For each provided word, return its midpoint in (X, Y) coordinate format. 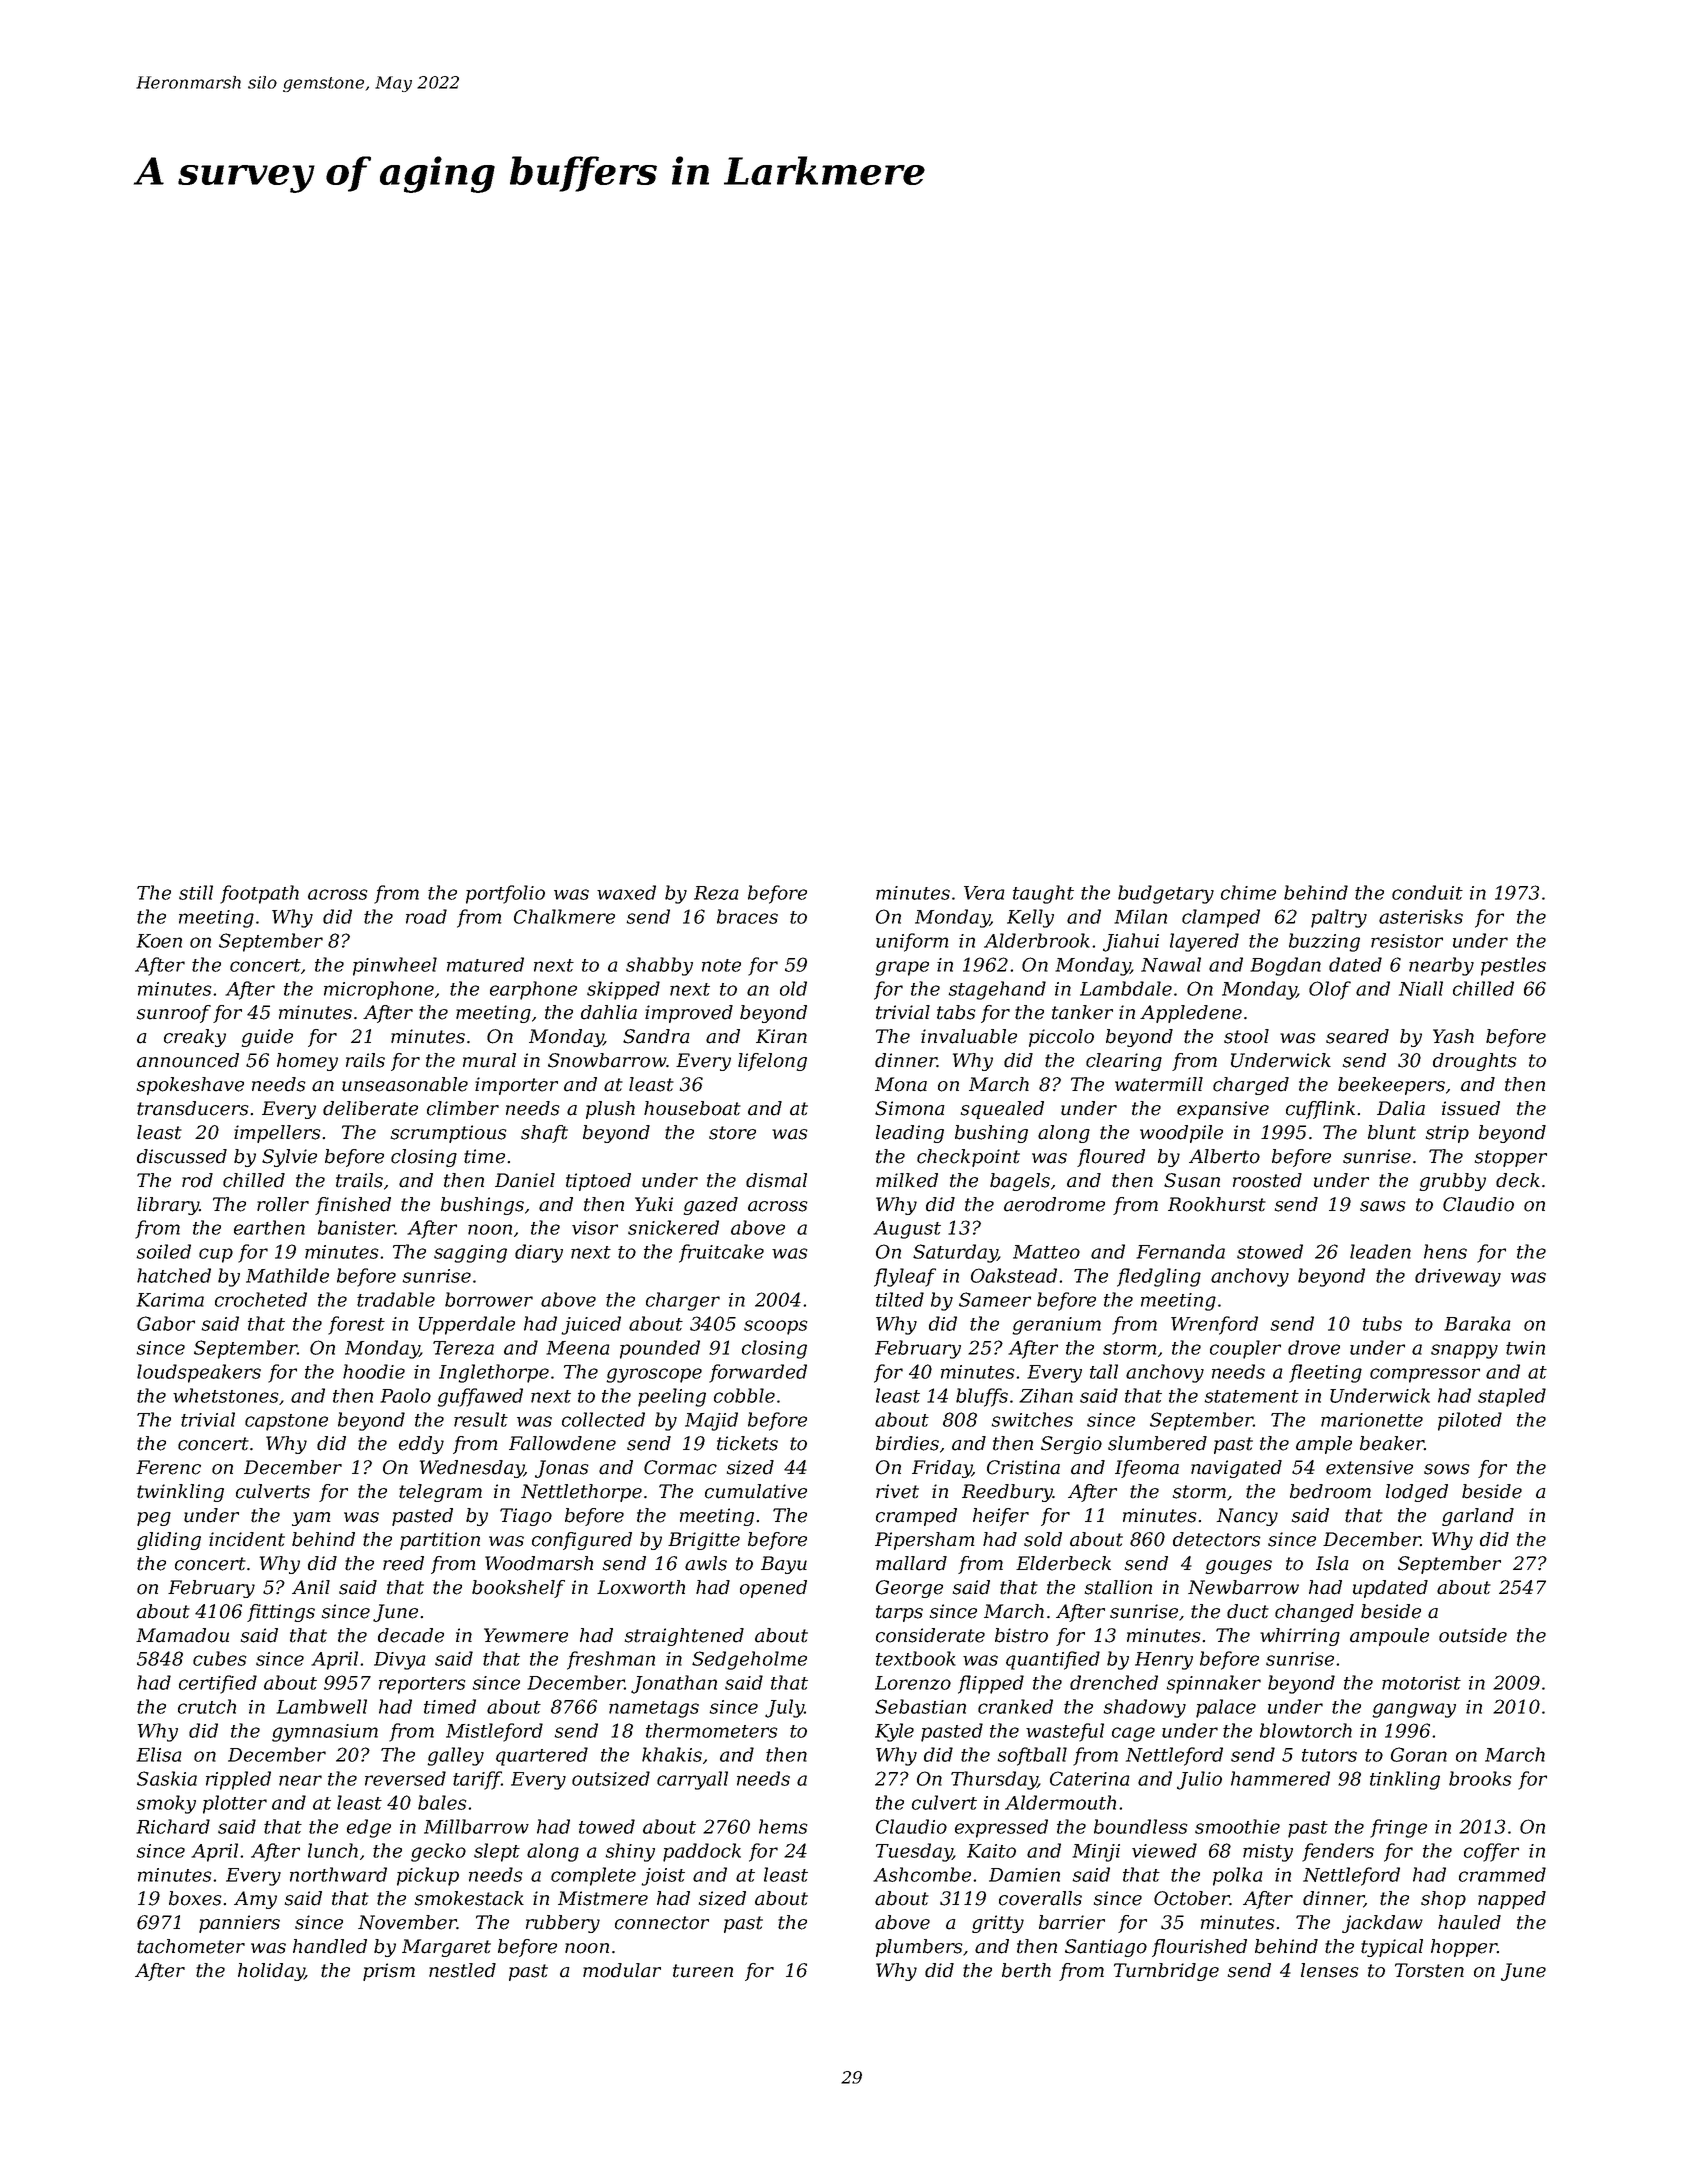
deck (1518, 1180)
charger (683, 1301)
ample (1324, 1445)
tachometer (191, 1946)
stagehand (997, 990)
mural (489, 1060)
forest (356, 1325)
